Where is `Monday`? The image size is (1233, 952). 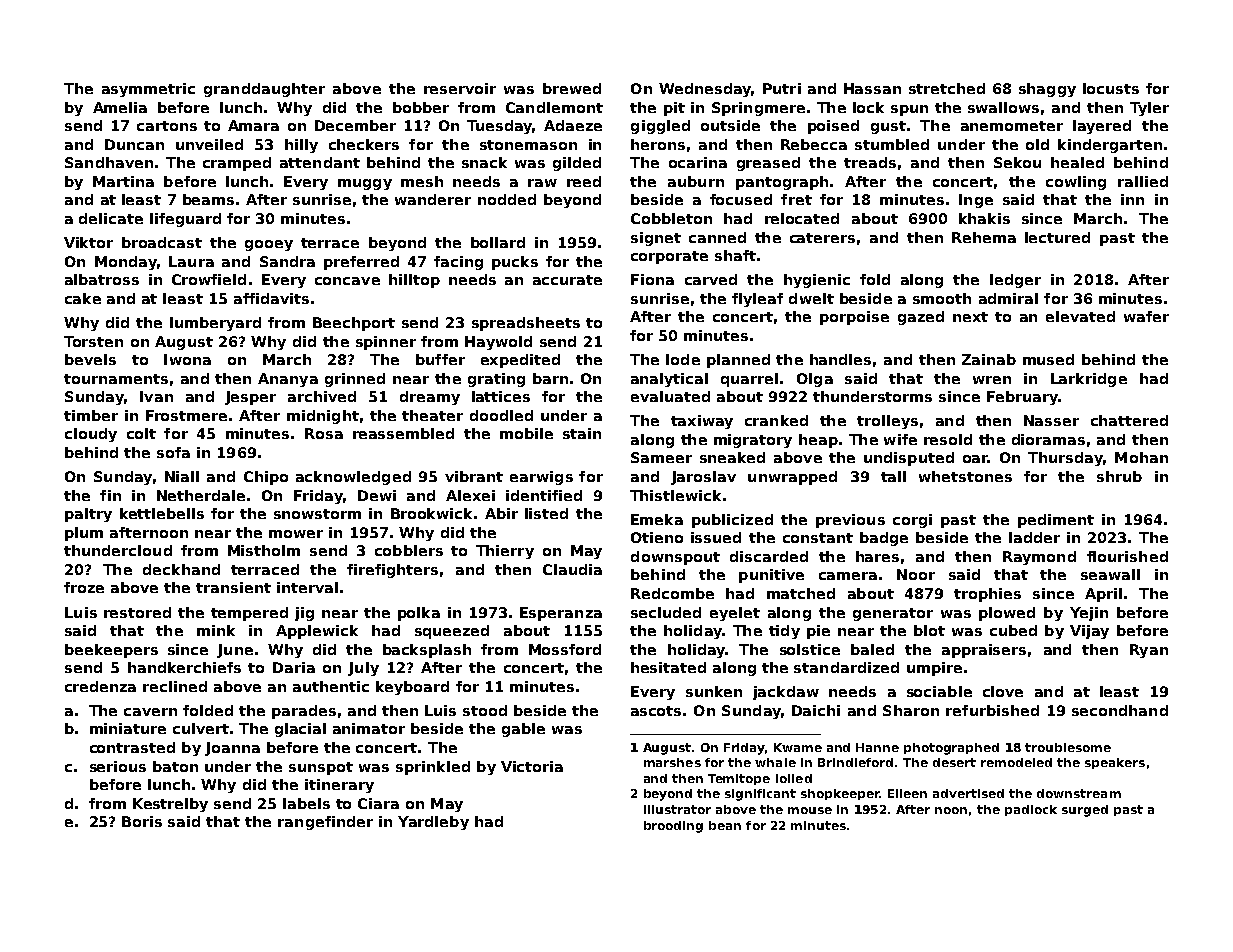
Monday is located at coordinates (126, 263).
